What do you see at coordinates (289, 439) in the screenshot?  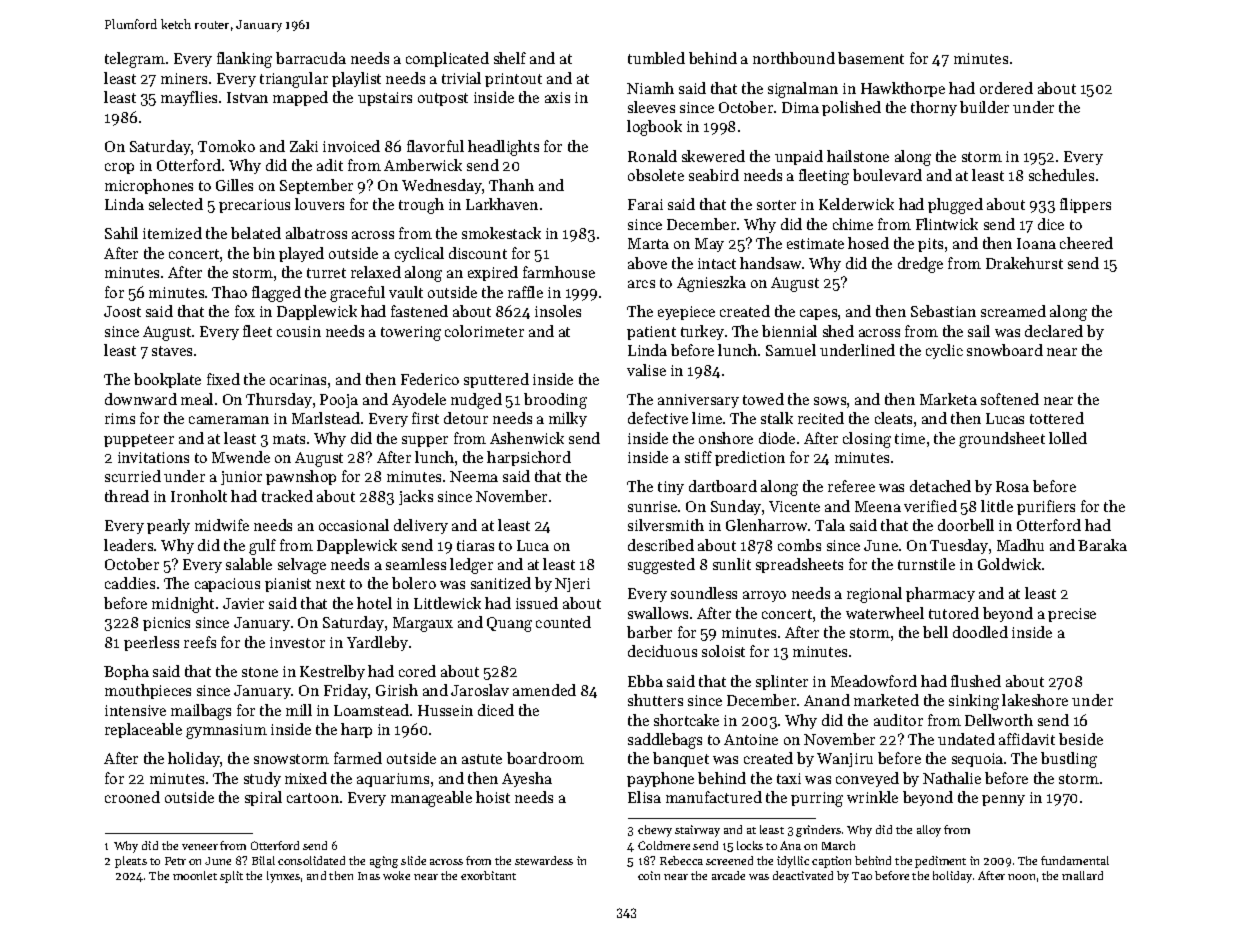 I see `mats` at bounding box center [289, 439].
